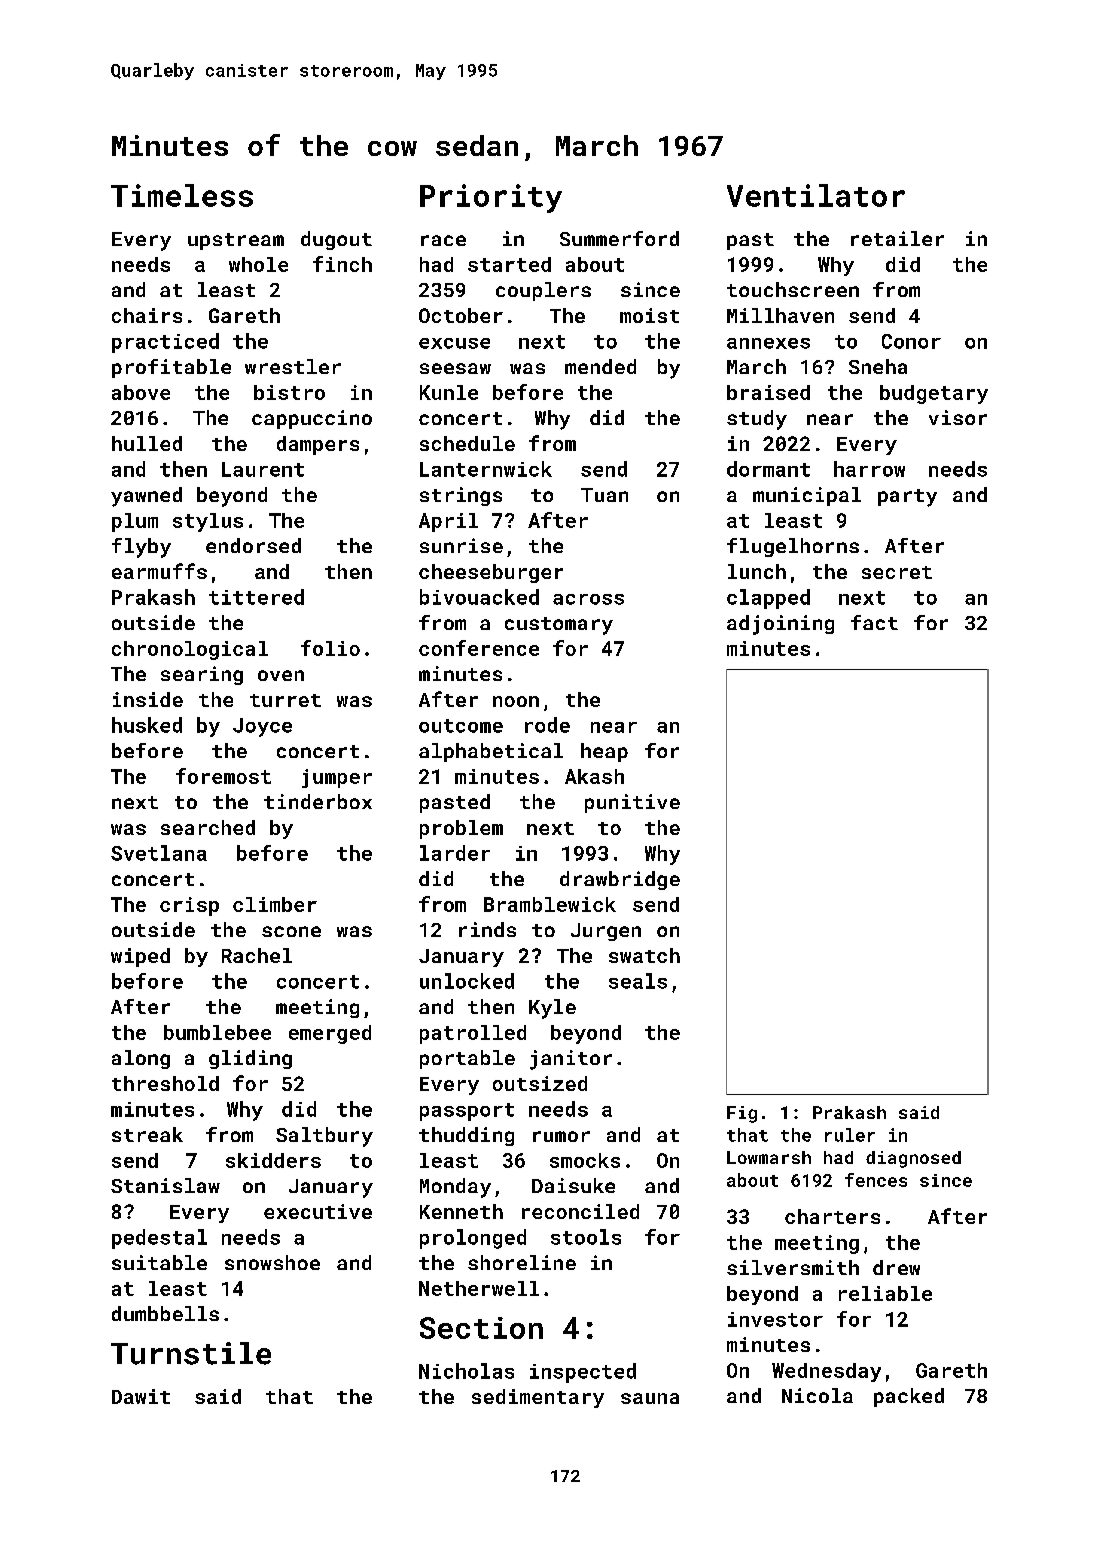 The width and height of the screenshot is (1099, 1555). I want to click on sauna, so click(650, 1398).
